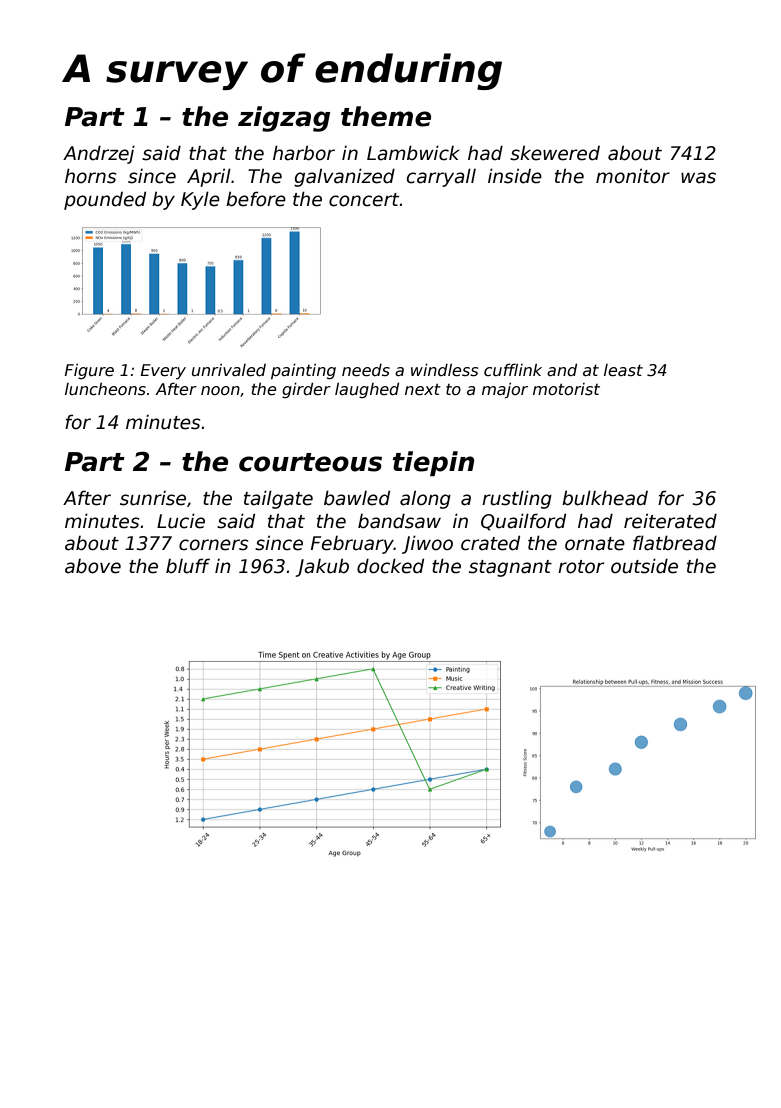  Describe the element at coordinates (433, 464) in the image. I see `tiepin` at that location.
